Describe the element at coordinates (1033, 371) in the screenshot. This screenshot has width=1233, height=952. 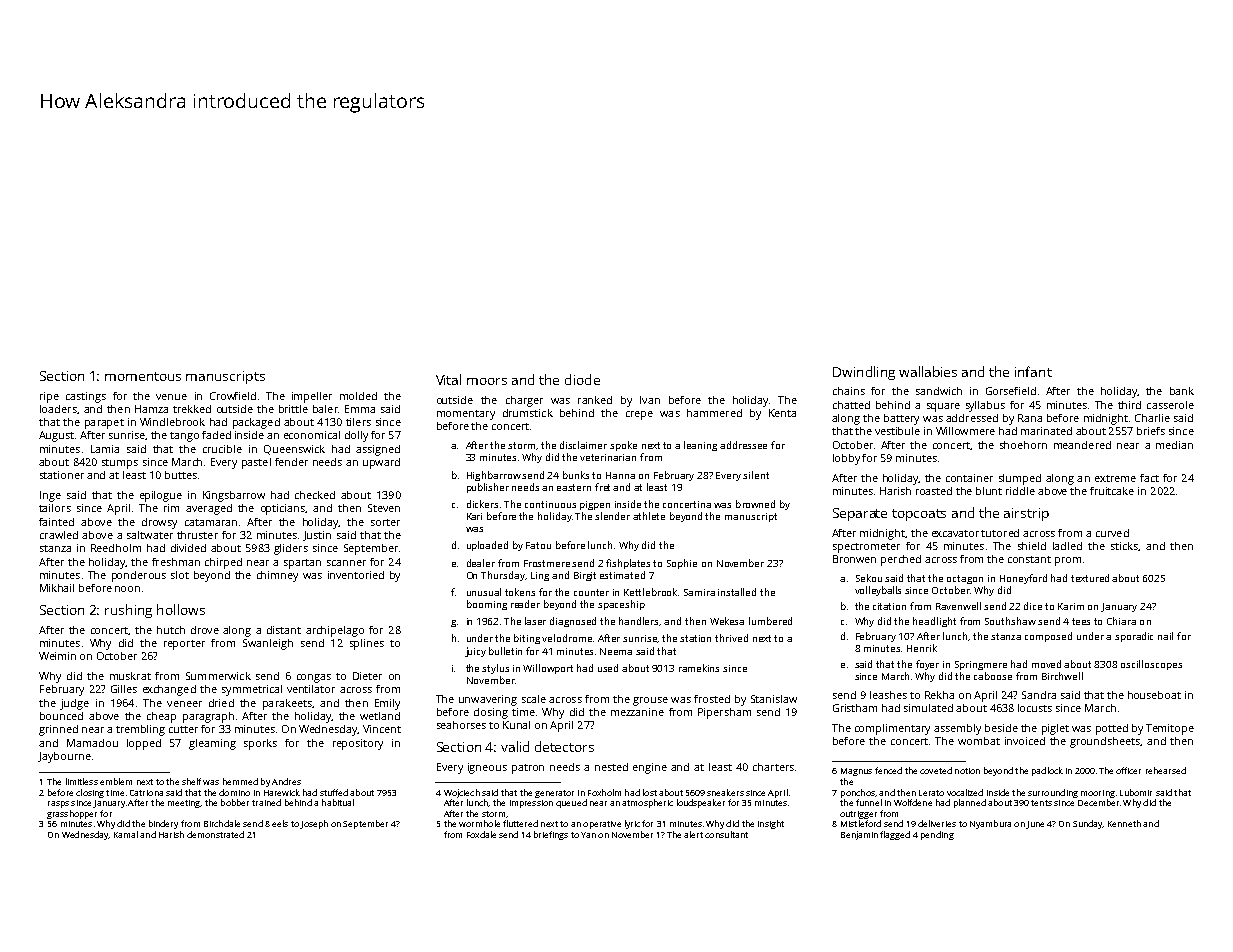
I see `infant` at that location.
